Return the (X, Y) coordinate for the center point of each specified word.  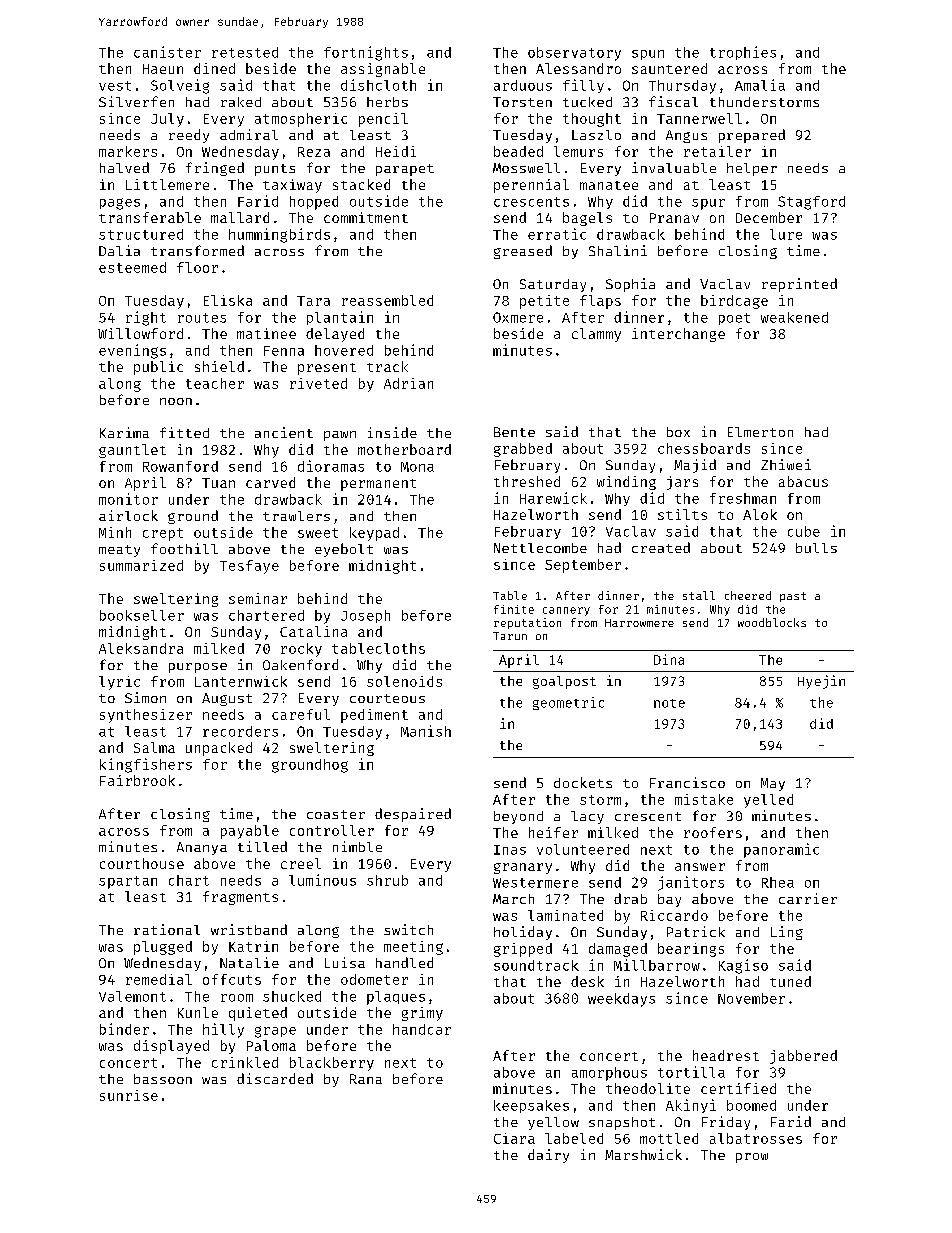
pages (120, 204)
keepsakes (531, 1106)
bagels (587, 219)
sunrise (129, 1095)
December (769, 217)
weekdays (621, 1000)
